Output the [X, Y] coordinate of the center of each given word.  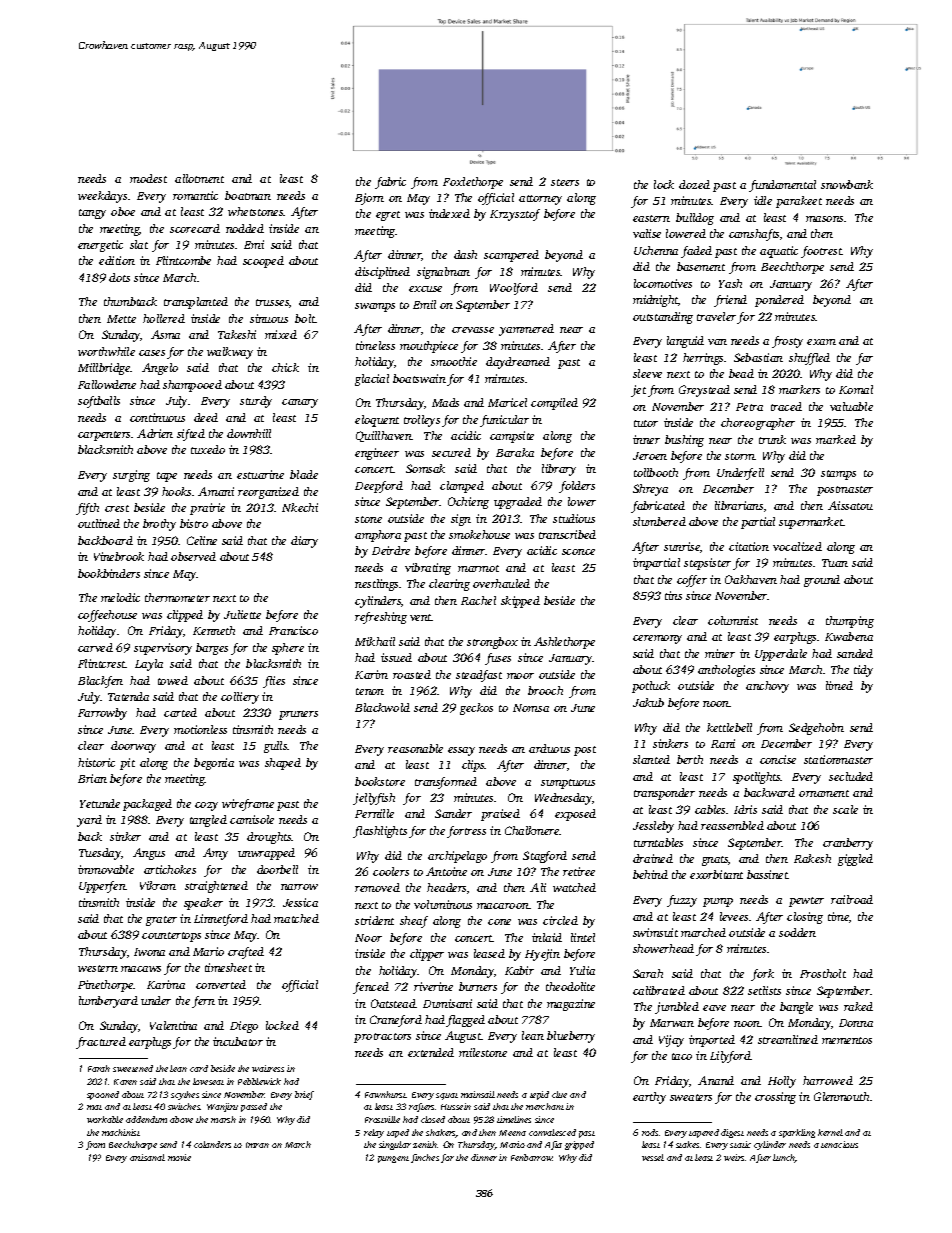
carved [95, 647]
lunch [784, 1158]
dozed [694, 184]
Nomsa [531, 708]
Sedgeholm [816, 729]
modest [148, 178]
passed [254, 1107]
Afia [553, 1145]
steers [565, 182]
